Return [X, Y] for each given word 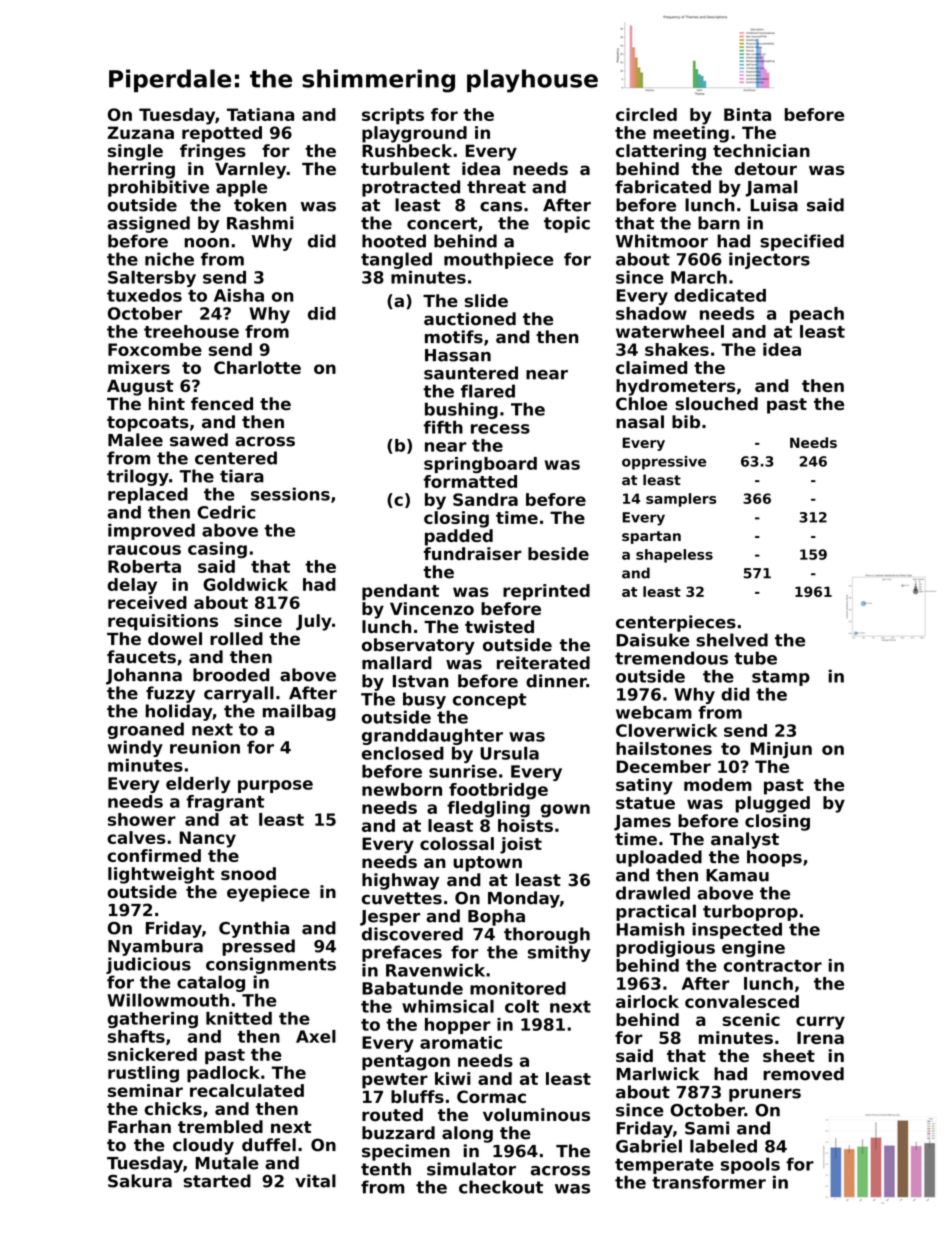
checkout [501, 1187]
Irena [820, 1037]
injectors [769, 260]
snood [248, 873]
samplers [681, 500]
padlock [223, 1074]
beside [558, 554]
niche [169, 259]
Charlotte [257, 367]
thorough [547, 935]
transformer [709, 1182]
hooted [394, 241]
